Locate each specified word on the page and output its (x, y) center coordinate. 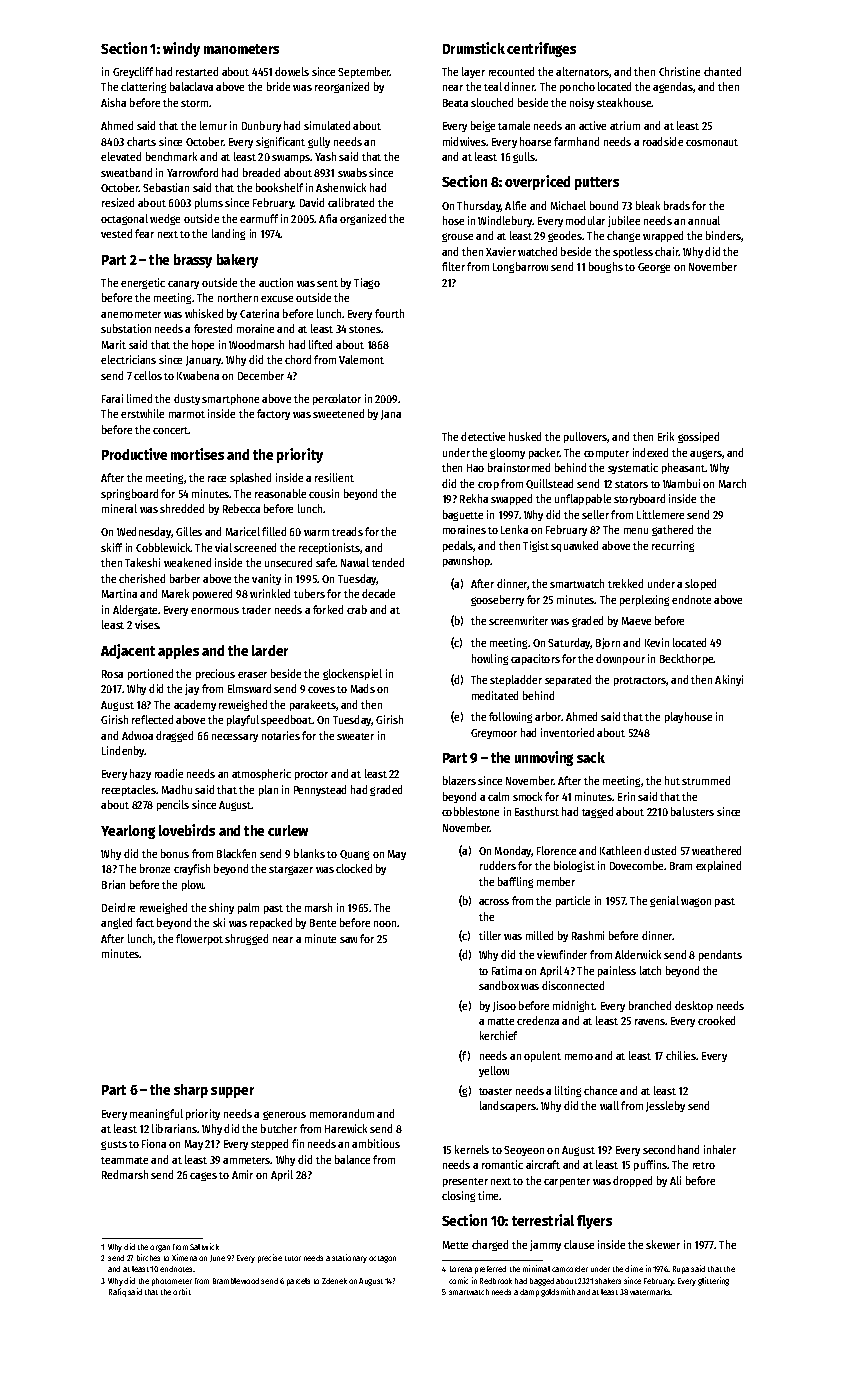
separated (568, 680)
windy (181, 49)
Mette (455, 1245)
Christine (679, 71)
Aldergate (136, 610)
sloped (700, 584)
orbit (182, 1291)
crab (357, 609)
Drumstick (474, 48)
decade (378, 593)
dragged (174, 736)
